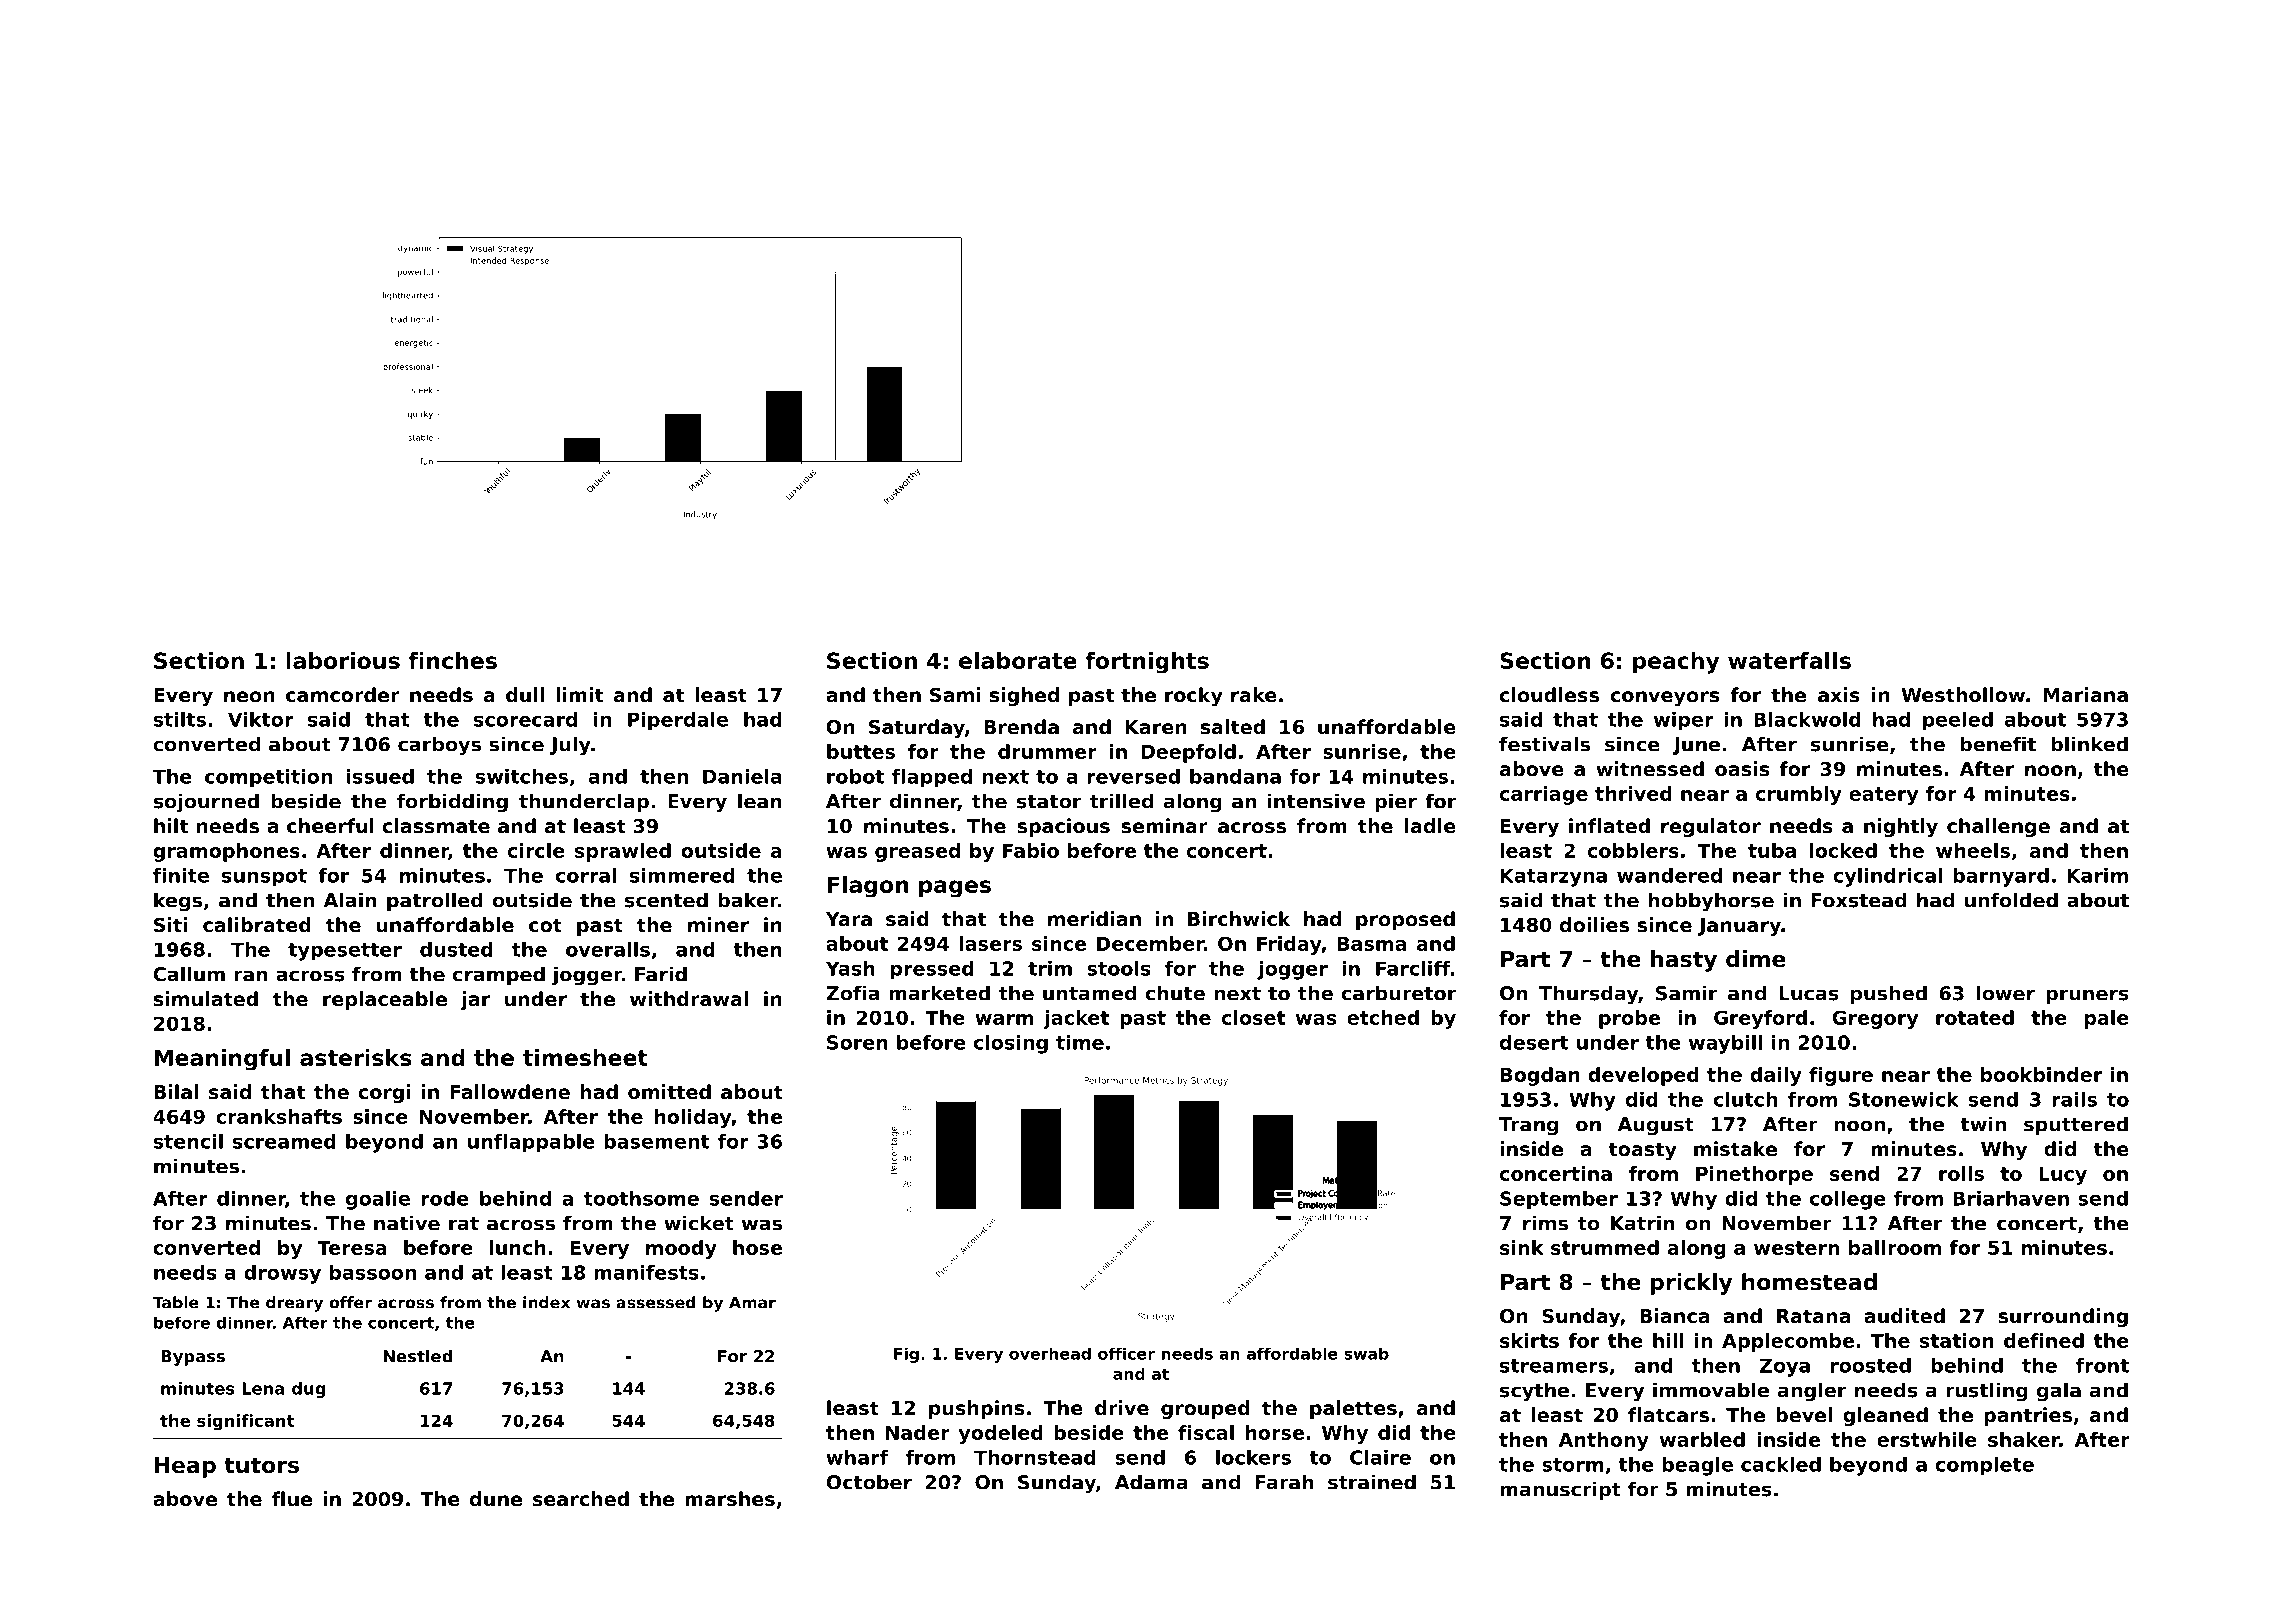  What do you see at coordinates (1789, 660) in the screenshot?
I see `waterfalls` at bounding box center [1789, 660].
